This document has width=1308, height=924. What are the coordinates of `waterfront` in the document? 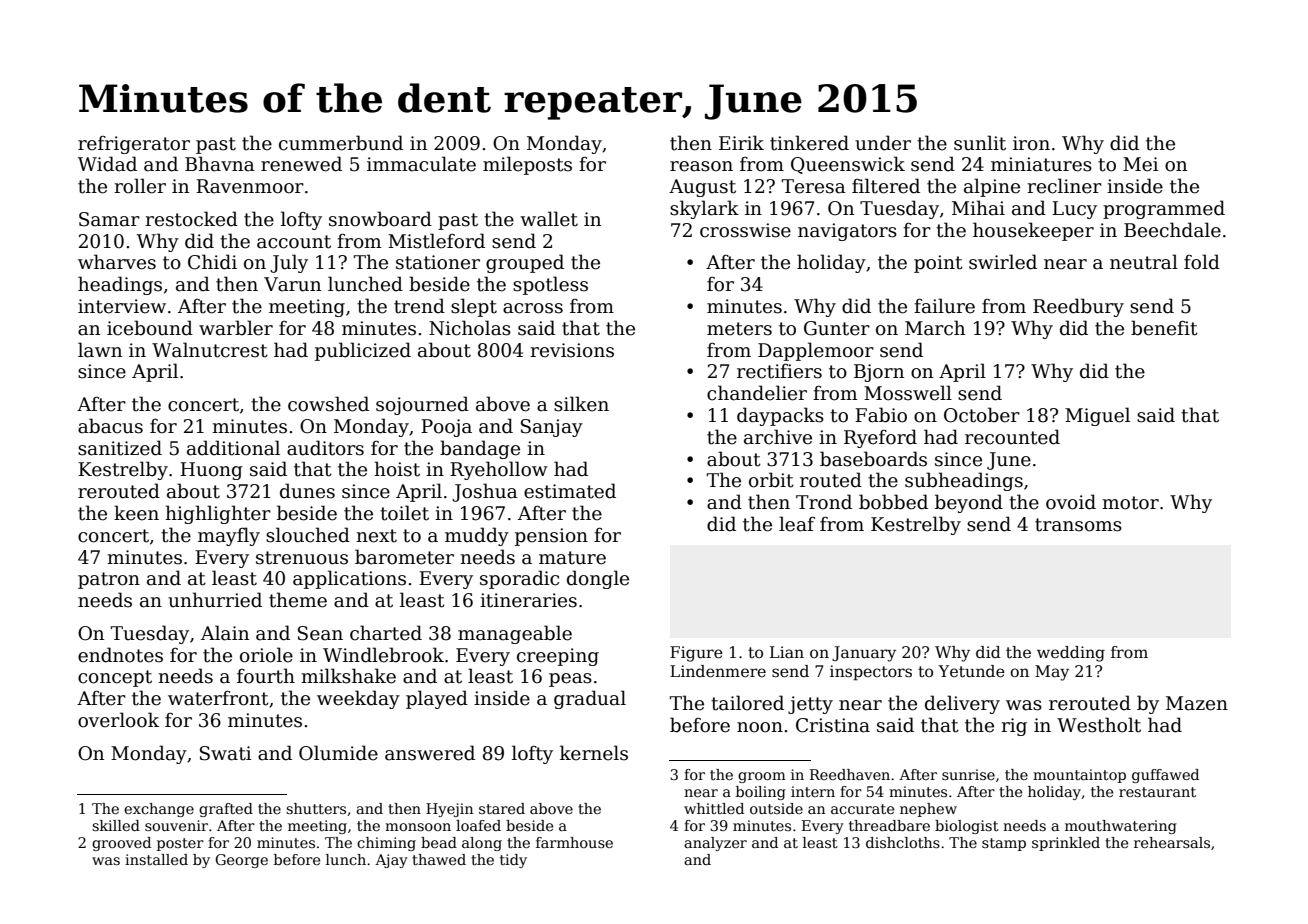 It's located at (218, 698).
